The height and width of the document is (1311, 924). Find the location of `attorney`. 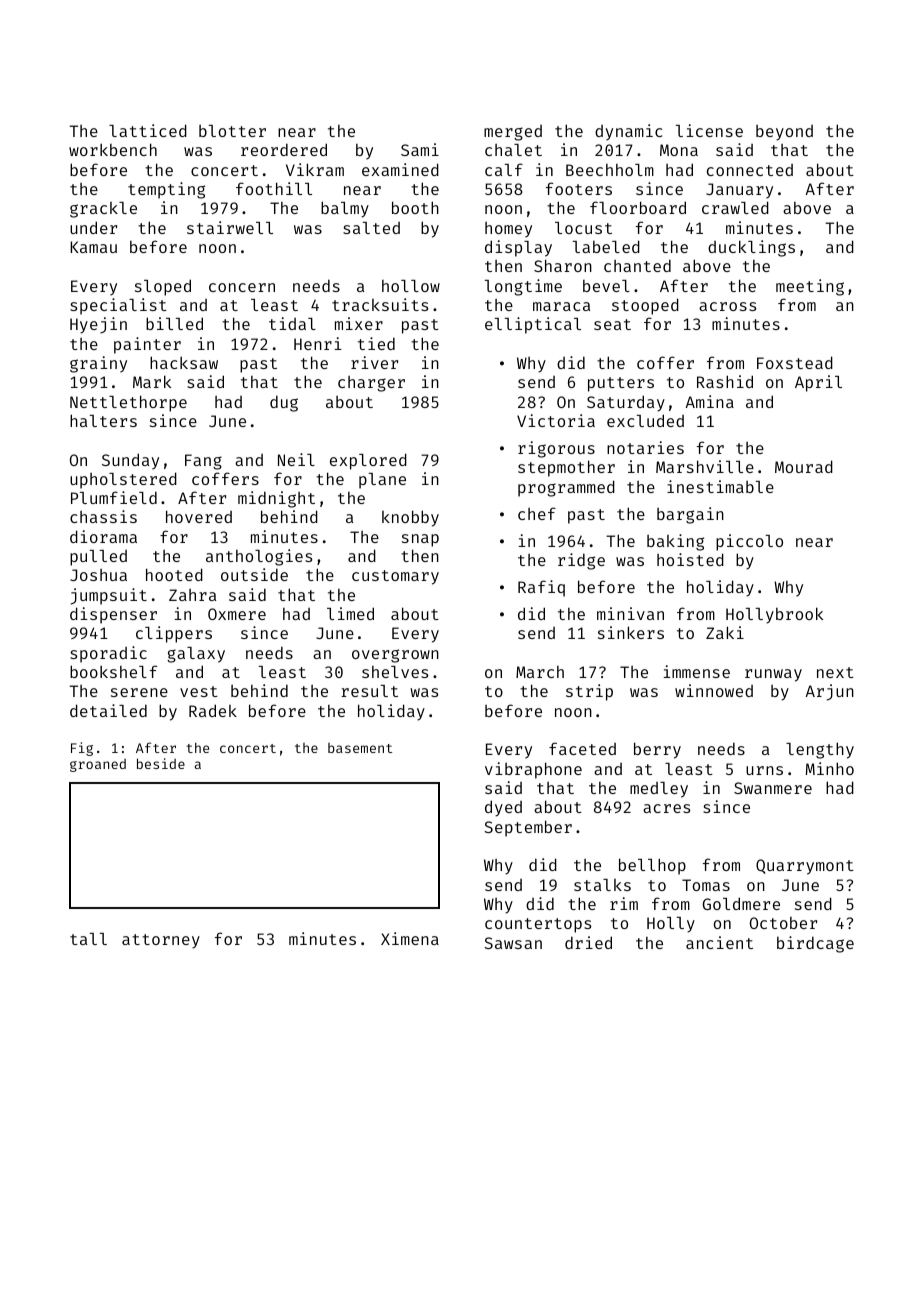

attorney is located at coordinates (161, 941).
